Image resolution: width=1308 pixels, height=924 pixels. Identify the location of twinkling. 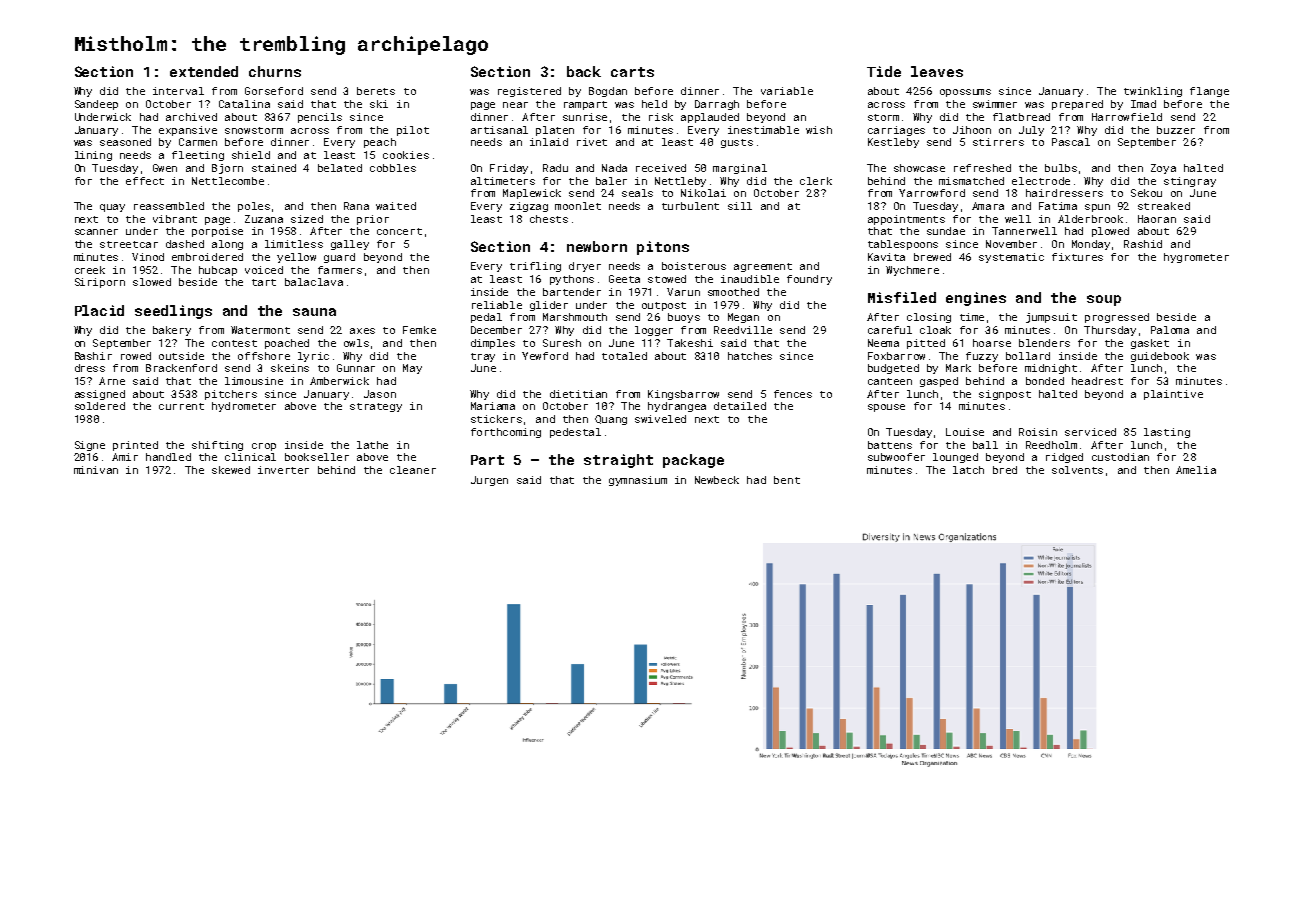
(1153, 92).
